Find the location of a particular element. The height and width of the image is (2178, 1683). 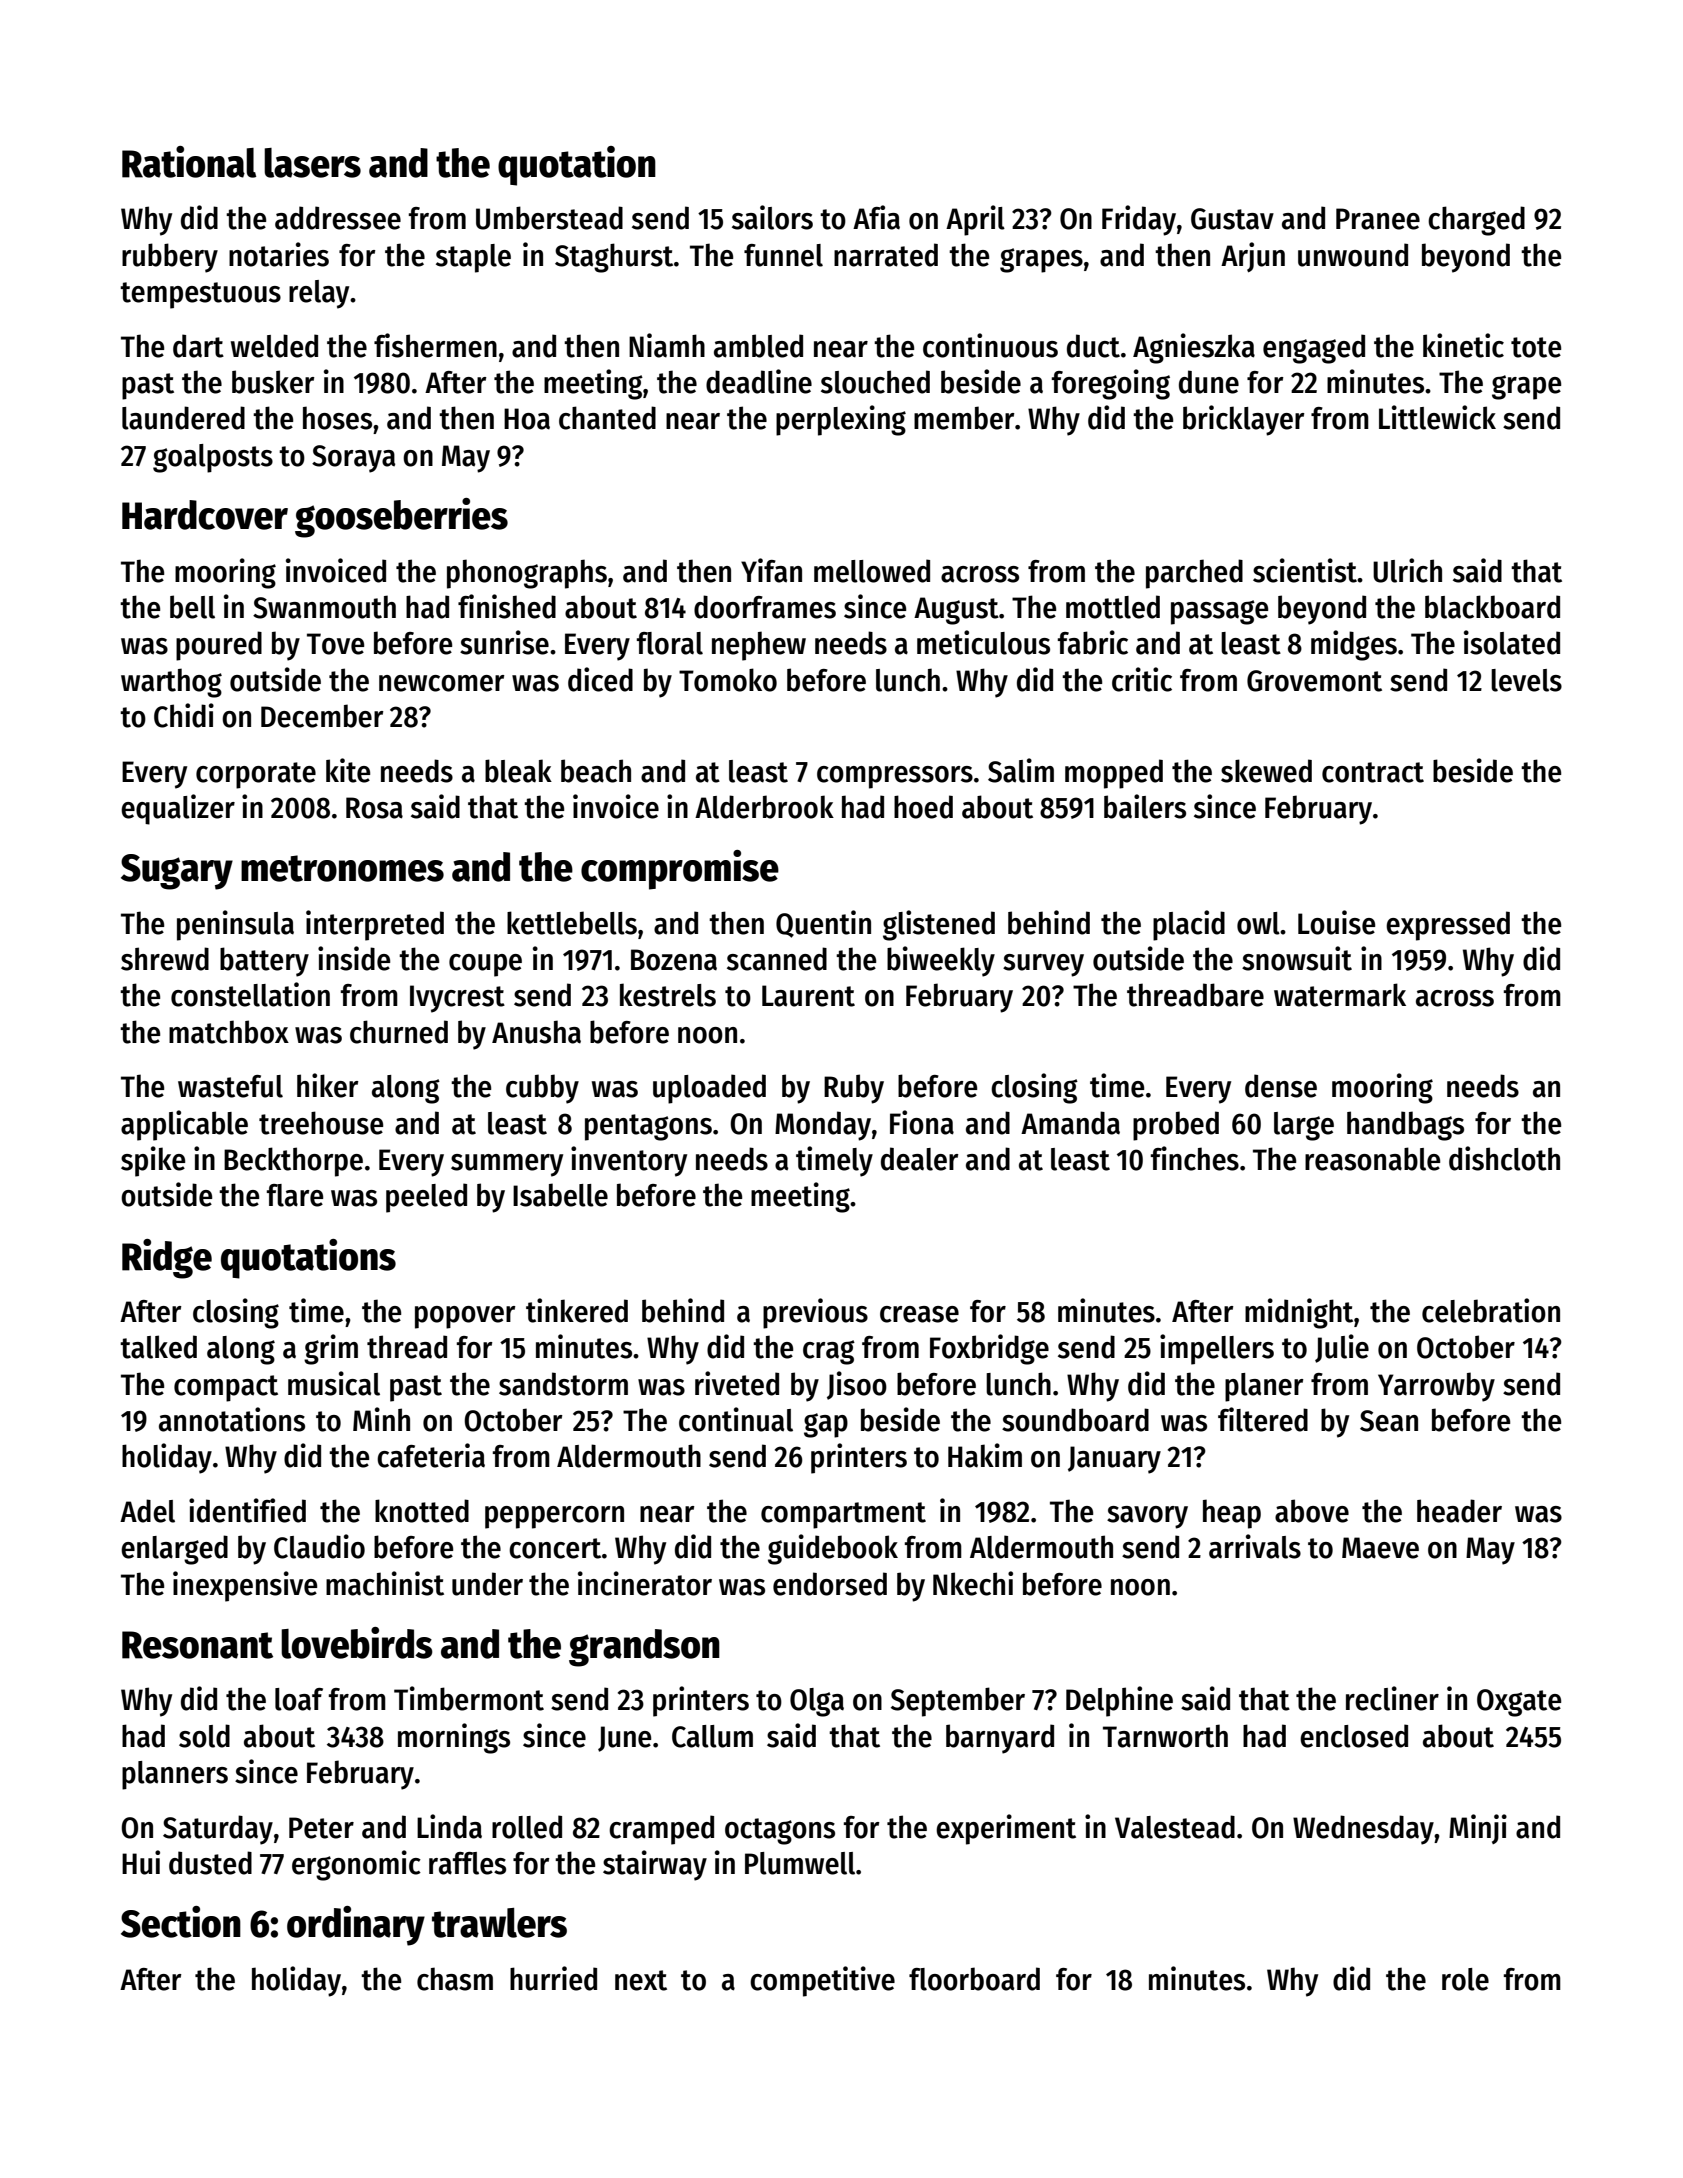

peeled is located at coordinates (426, 1198).
